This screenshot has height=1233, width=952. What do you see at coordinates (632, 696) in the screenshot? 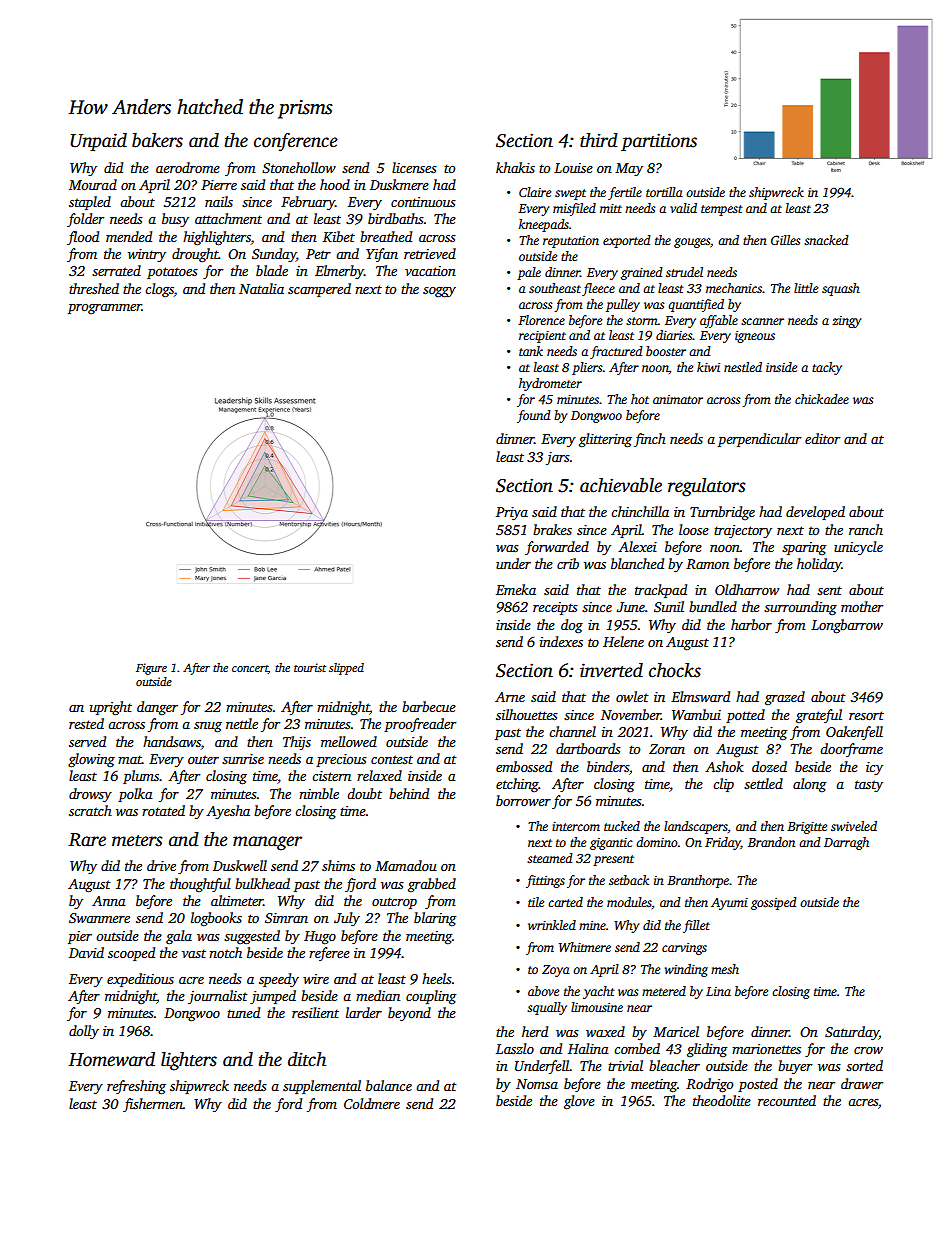
I see `owlet` at bounding box center [632, 696].
